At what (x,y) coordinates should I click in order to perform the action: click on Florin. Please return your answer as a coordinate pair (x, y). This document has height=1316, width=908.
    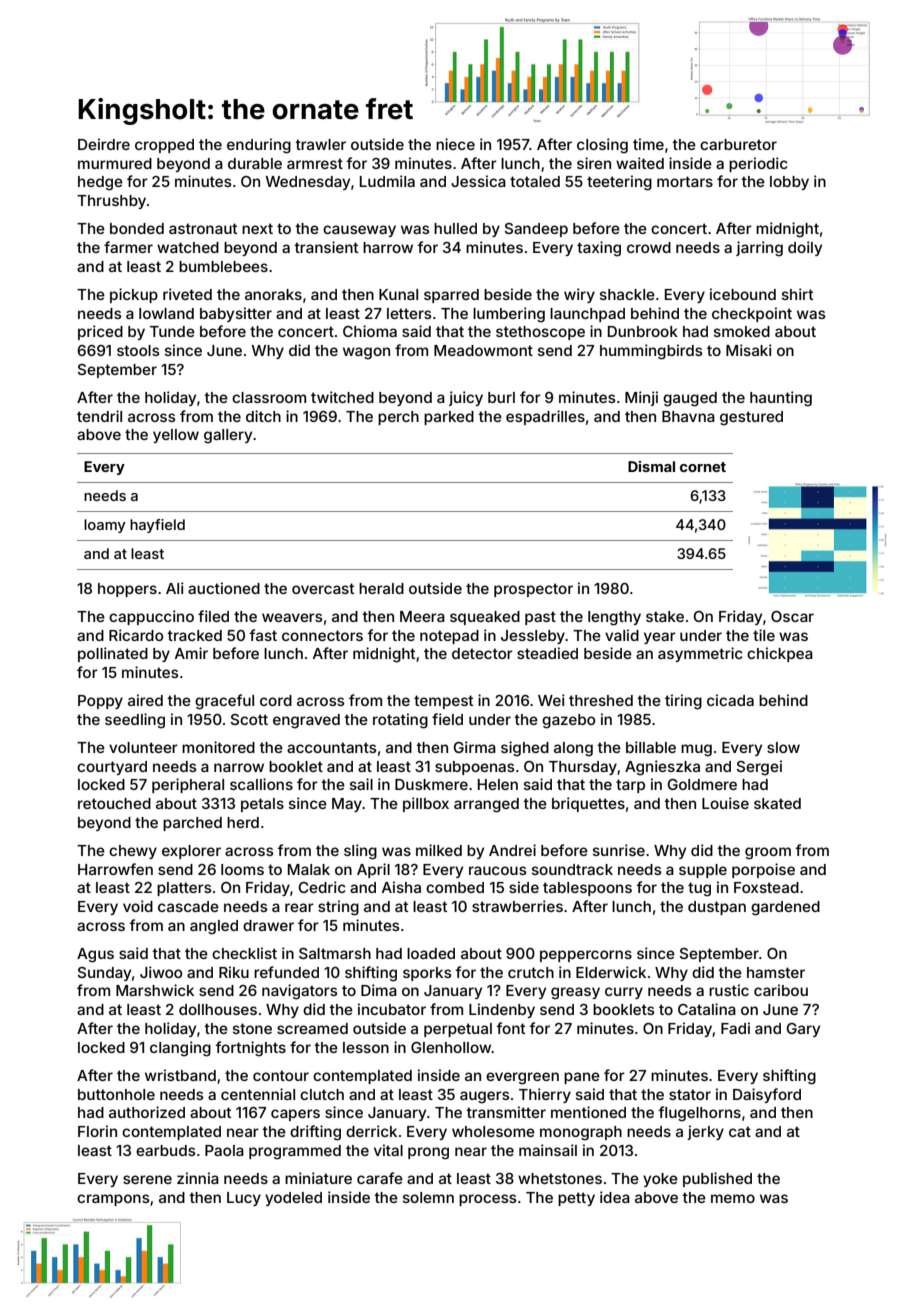
    Looking at the image, I should click on (97, 1131).
